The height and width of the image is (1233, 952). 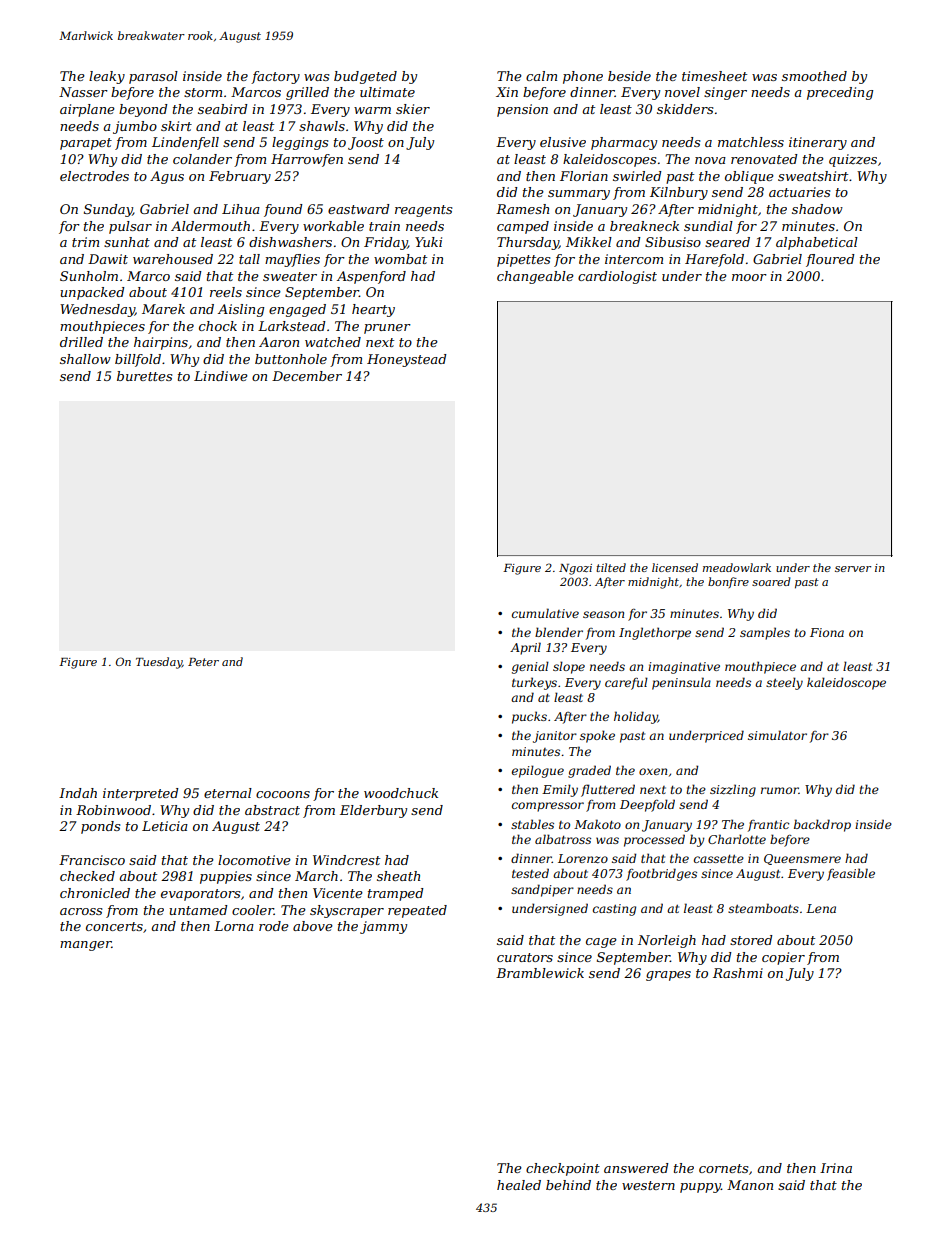 What do you see at coordinates (519, 1185) in the image?
I see `healed` at bounding box center [519, 1185].
